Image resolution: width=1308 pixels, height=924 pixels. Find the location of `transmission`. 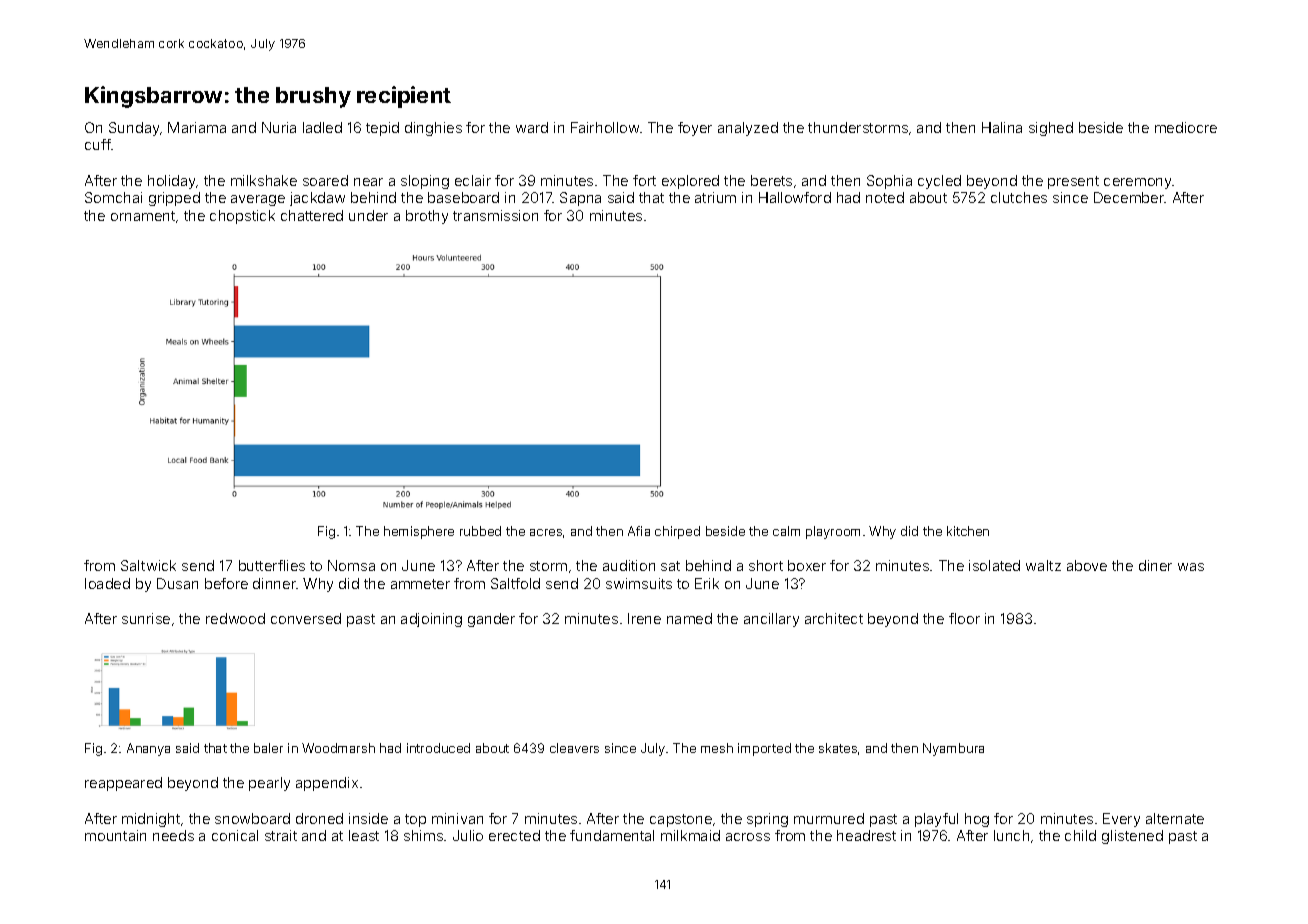

transmission is located at coordinates (495, 215).
